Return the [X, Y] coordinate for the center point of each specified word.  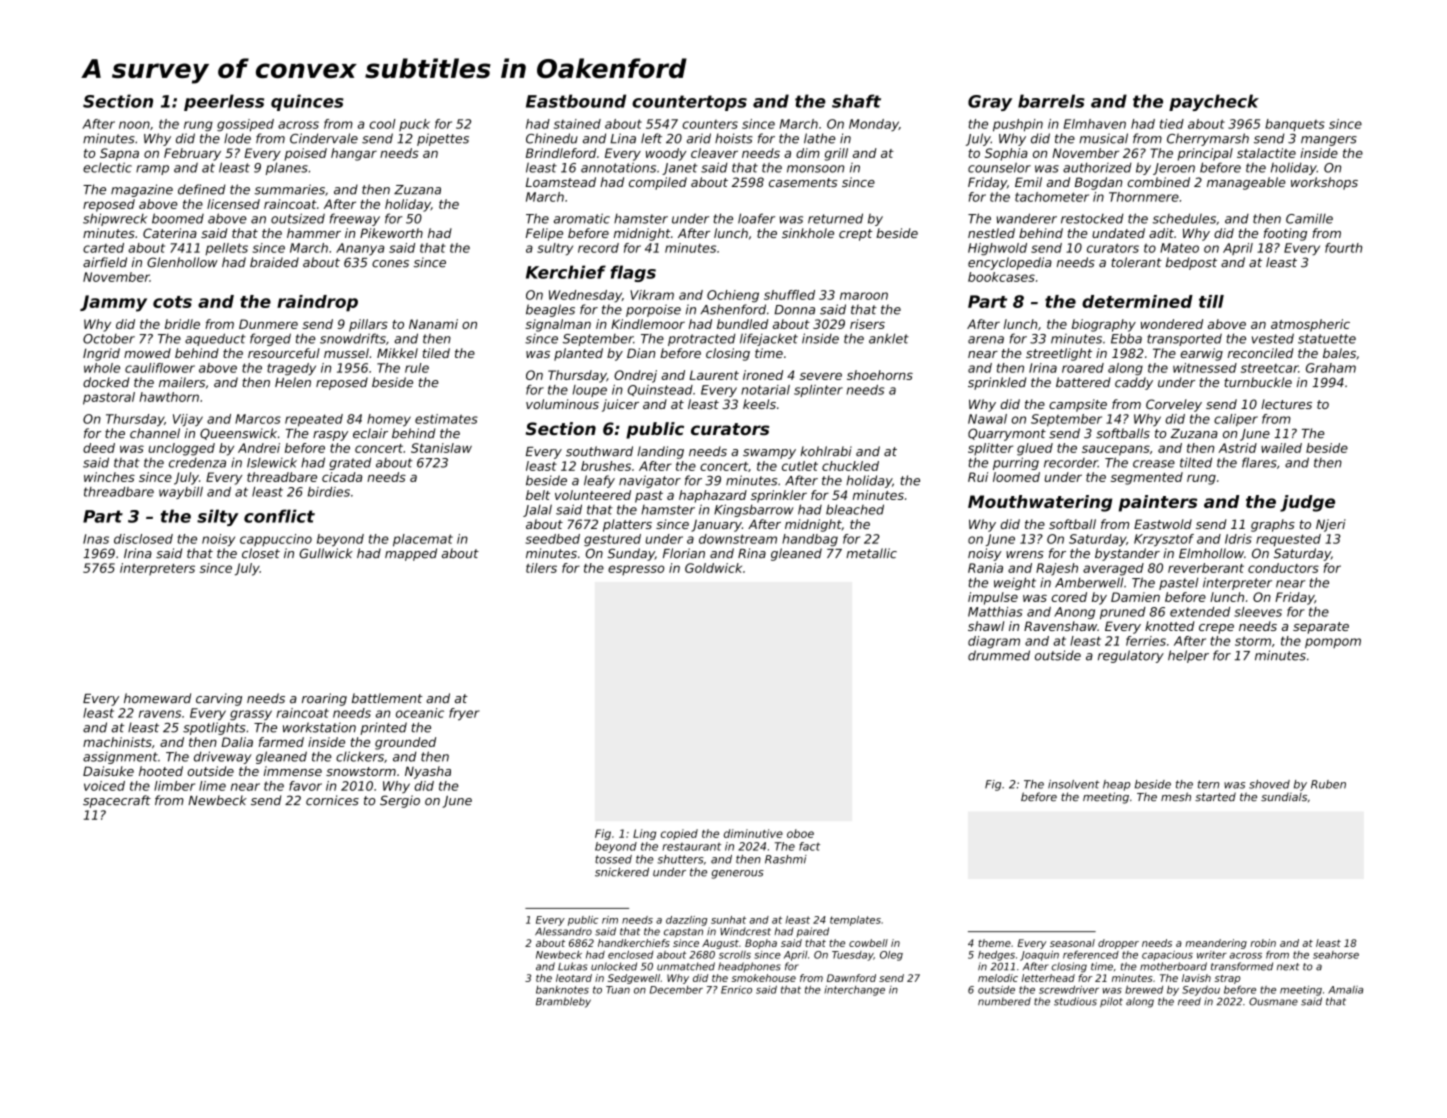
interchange [854, 991]
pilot [1111, 1002]
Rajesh [1057, 569]
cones [390, 264]
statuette [1327, 339]
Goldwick [713, 568]
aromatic [582, 218]
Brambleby [563, 1002]
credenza [197, 463]
